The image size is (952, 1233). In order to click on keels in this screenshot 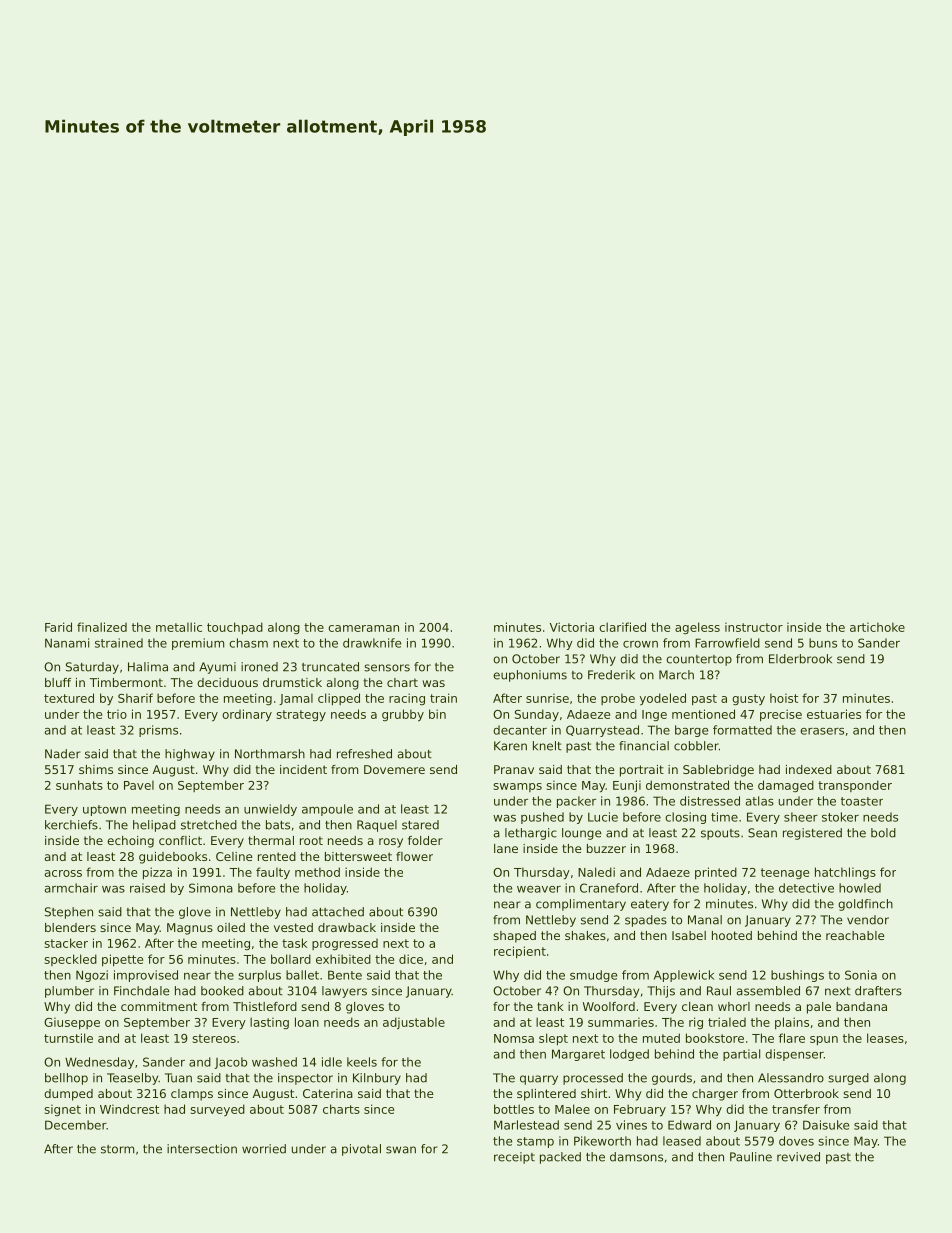, I will do `click(362, 1062)`.
